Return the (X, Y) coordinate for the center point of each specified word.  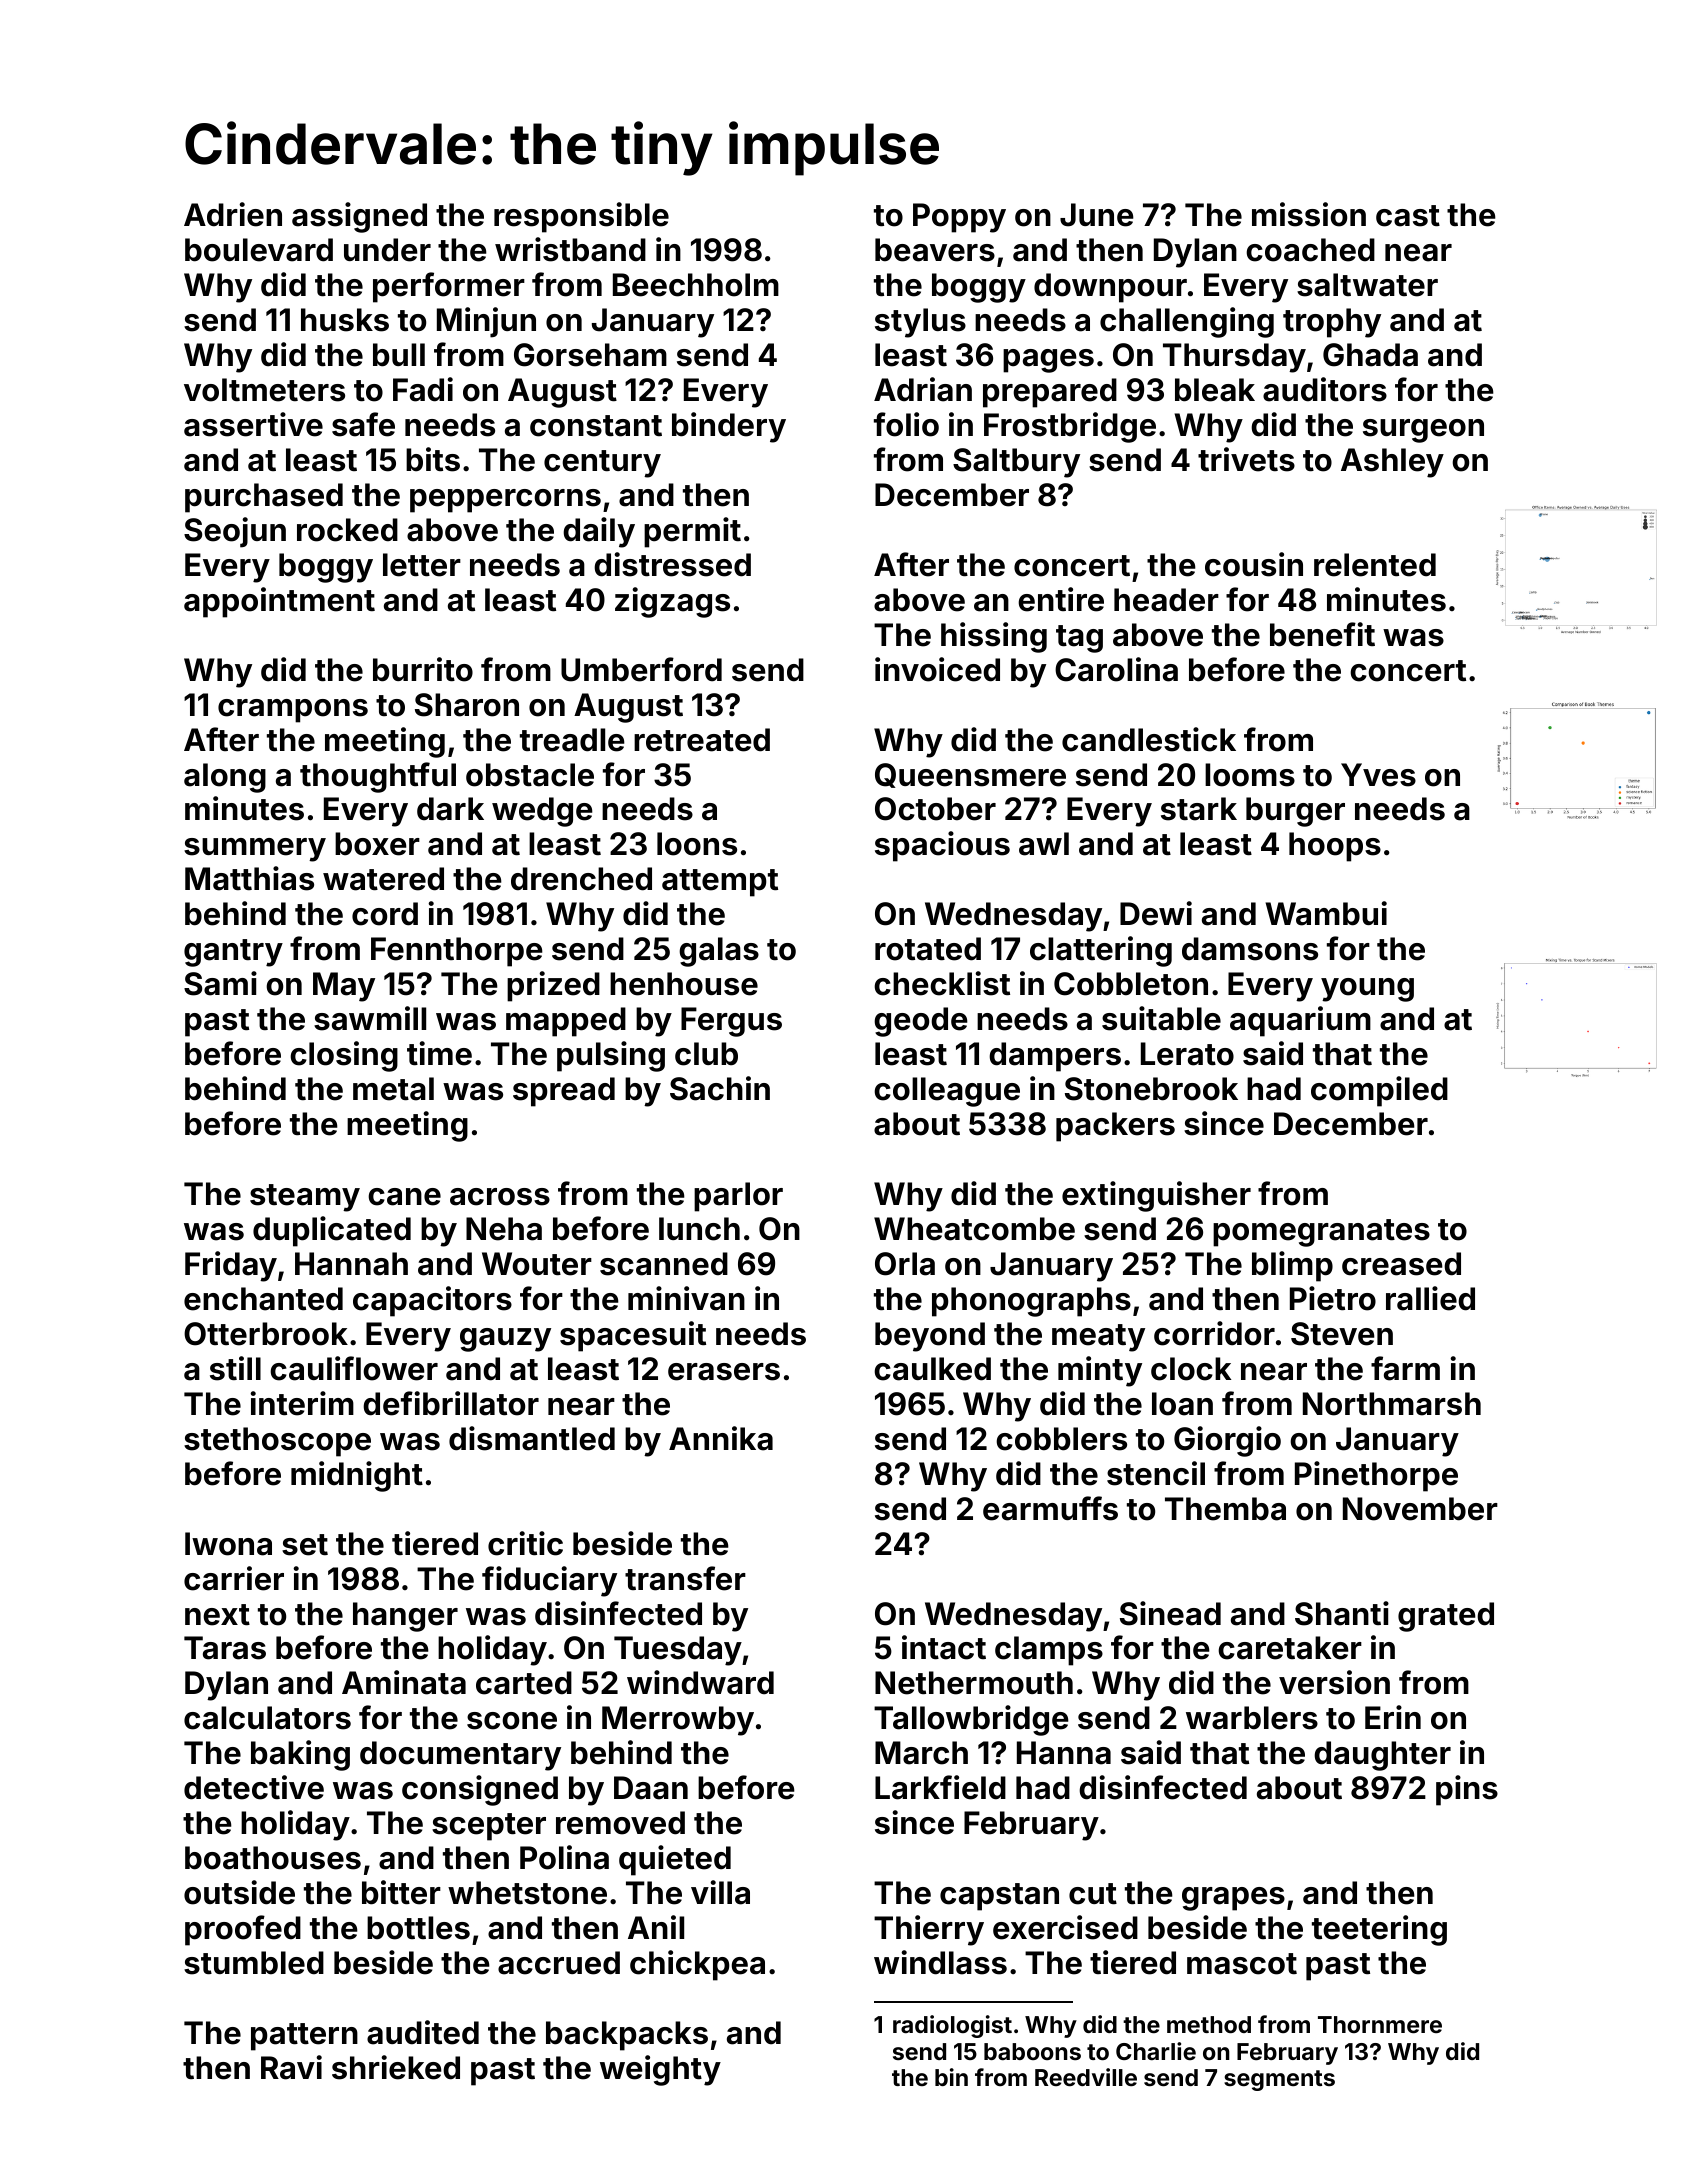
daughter (1382, 1756)
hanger (405, 1617)
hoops (1335, 847)
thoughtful (378, 777)
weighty (660, 2070)
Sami (220, 983)
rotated (928, 949)
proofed (243, 1930)
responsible (581, 217)
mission (1309, 214)
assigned (359, 217)
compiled (1379, 1091)
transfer (685, 1578)
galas (719, 952)
